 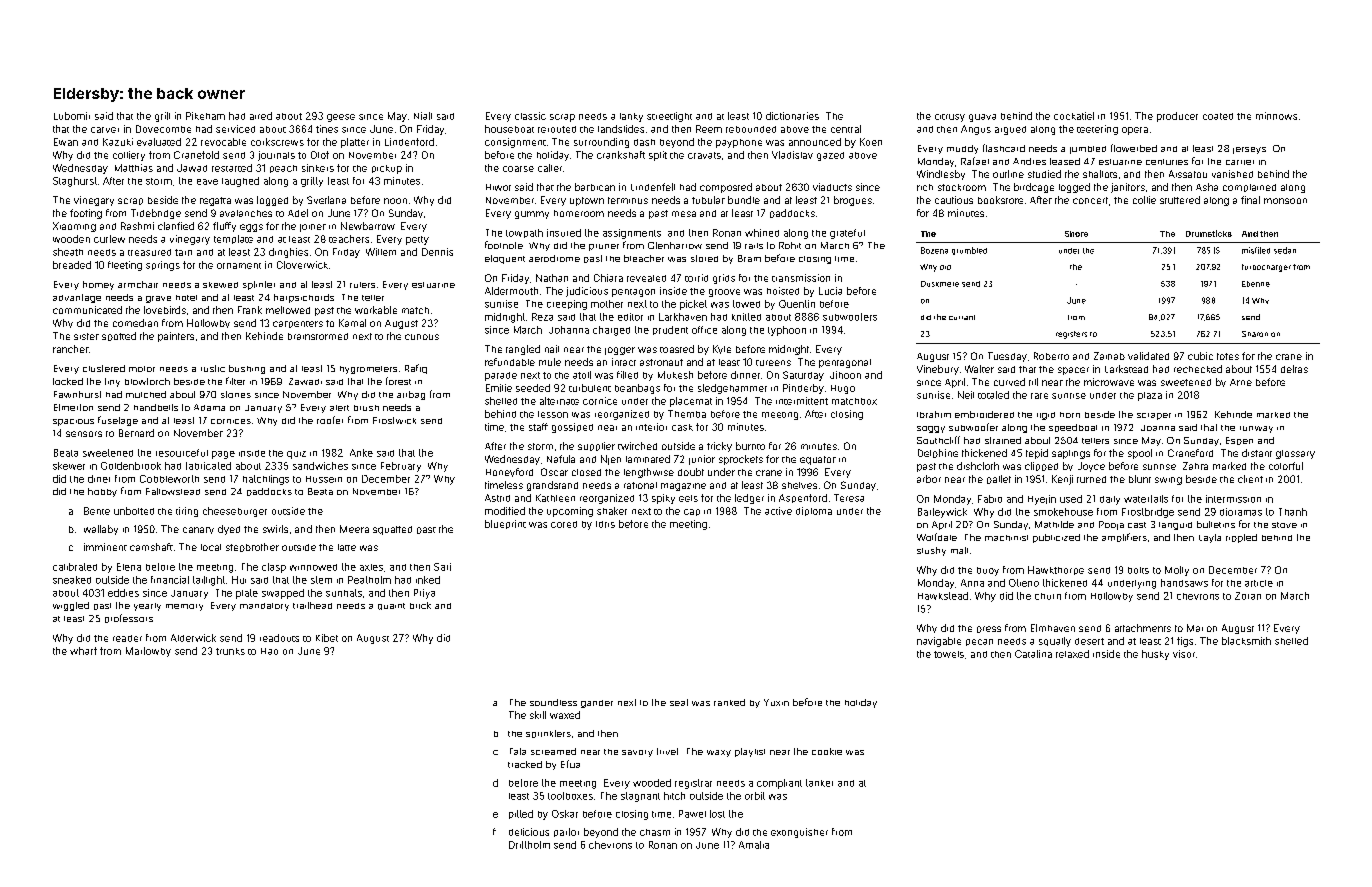 What do you see at coordinates (518, 751) in the image?
I see `Tala` at bounding box center [518, 751].
